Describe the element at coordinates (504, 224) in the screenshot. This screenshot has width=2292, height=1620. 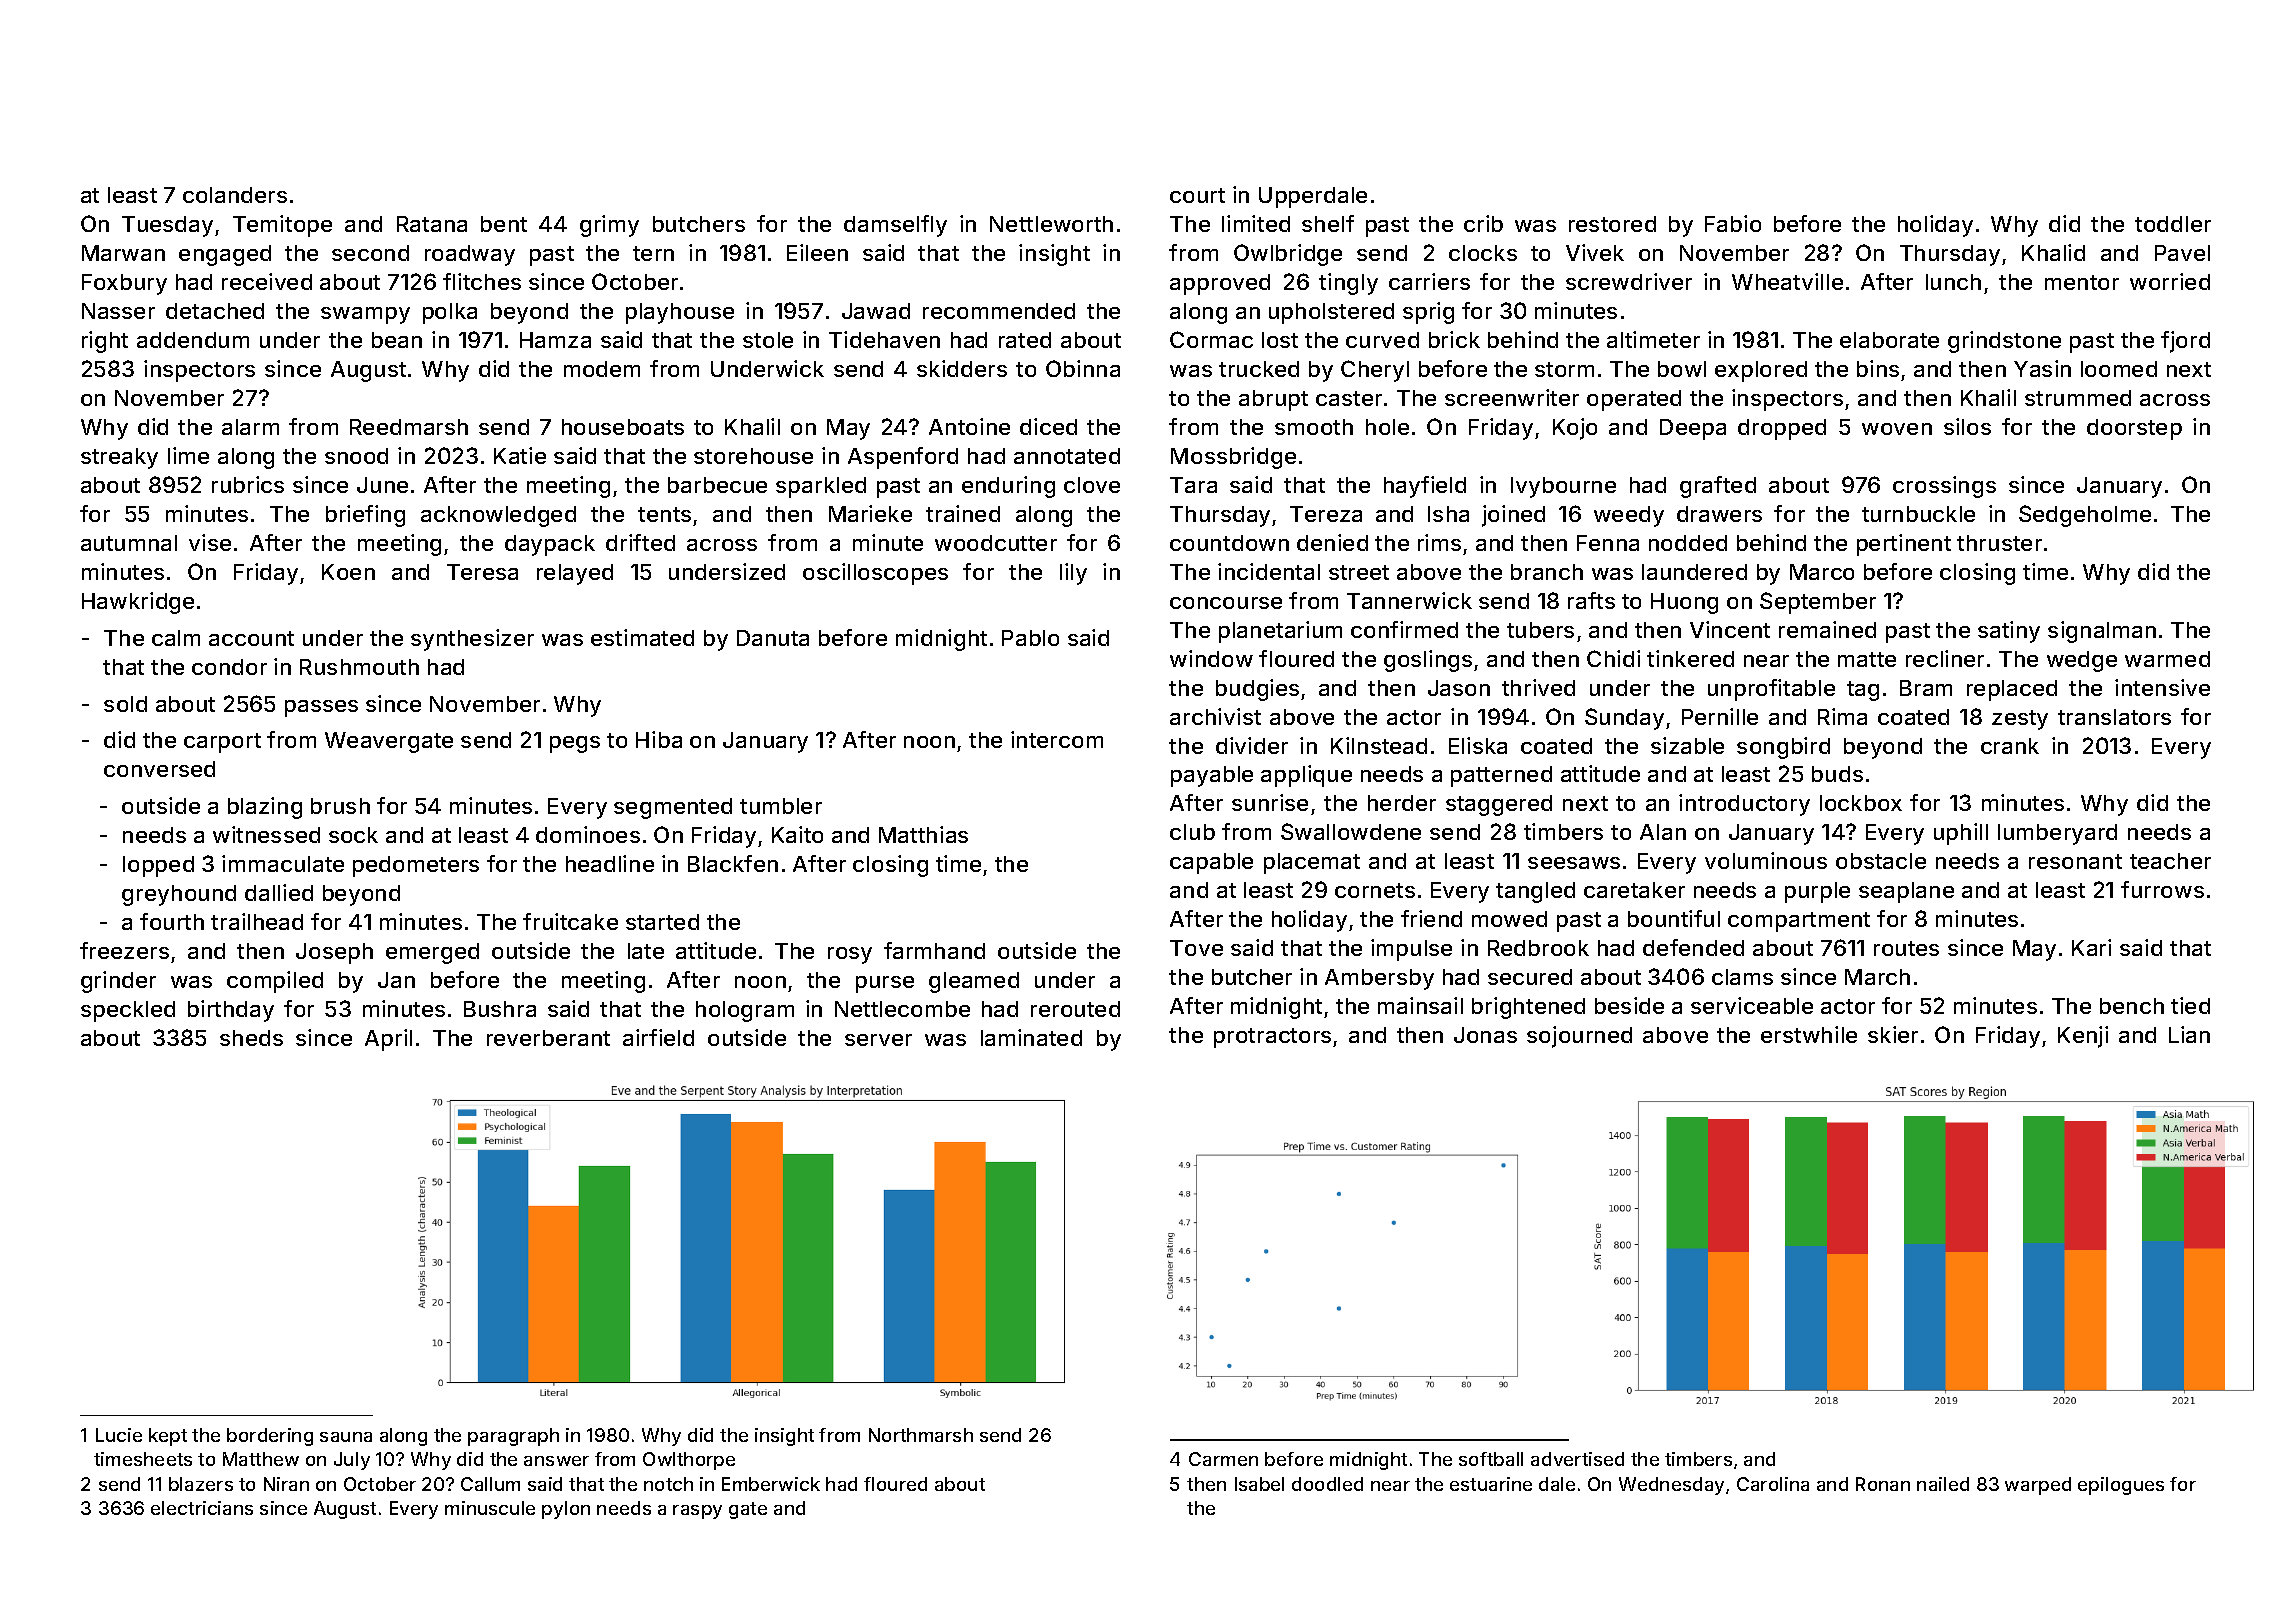
I see `bent` at that location.
